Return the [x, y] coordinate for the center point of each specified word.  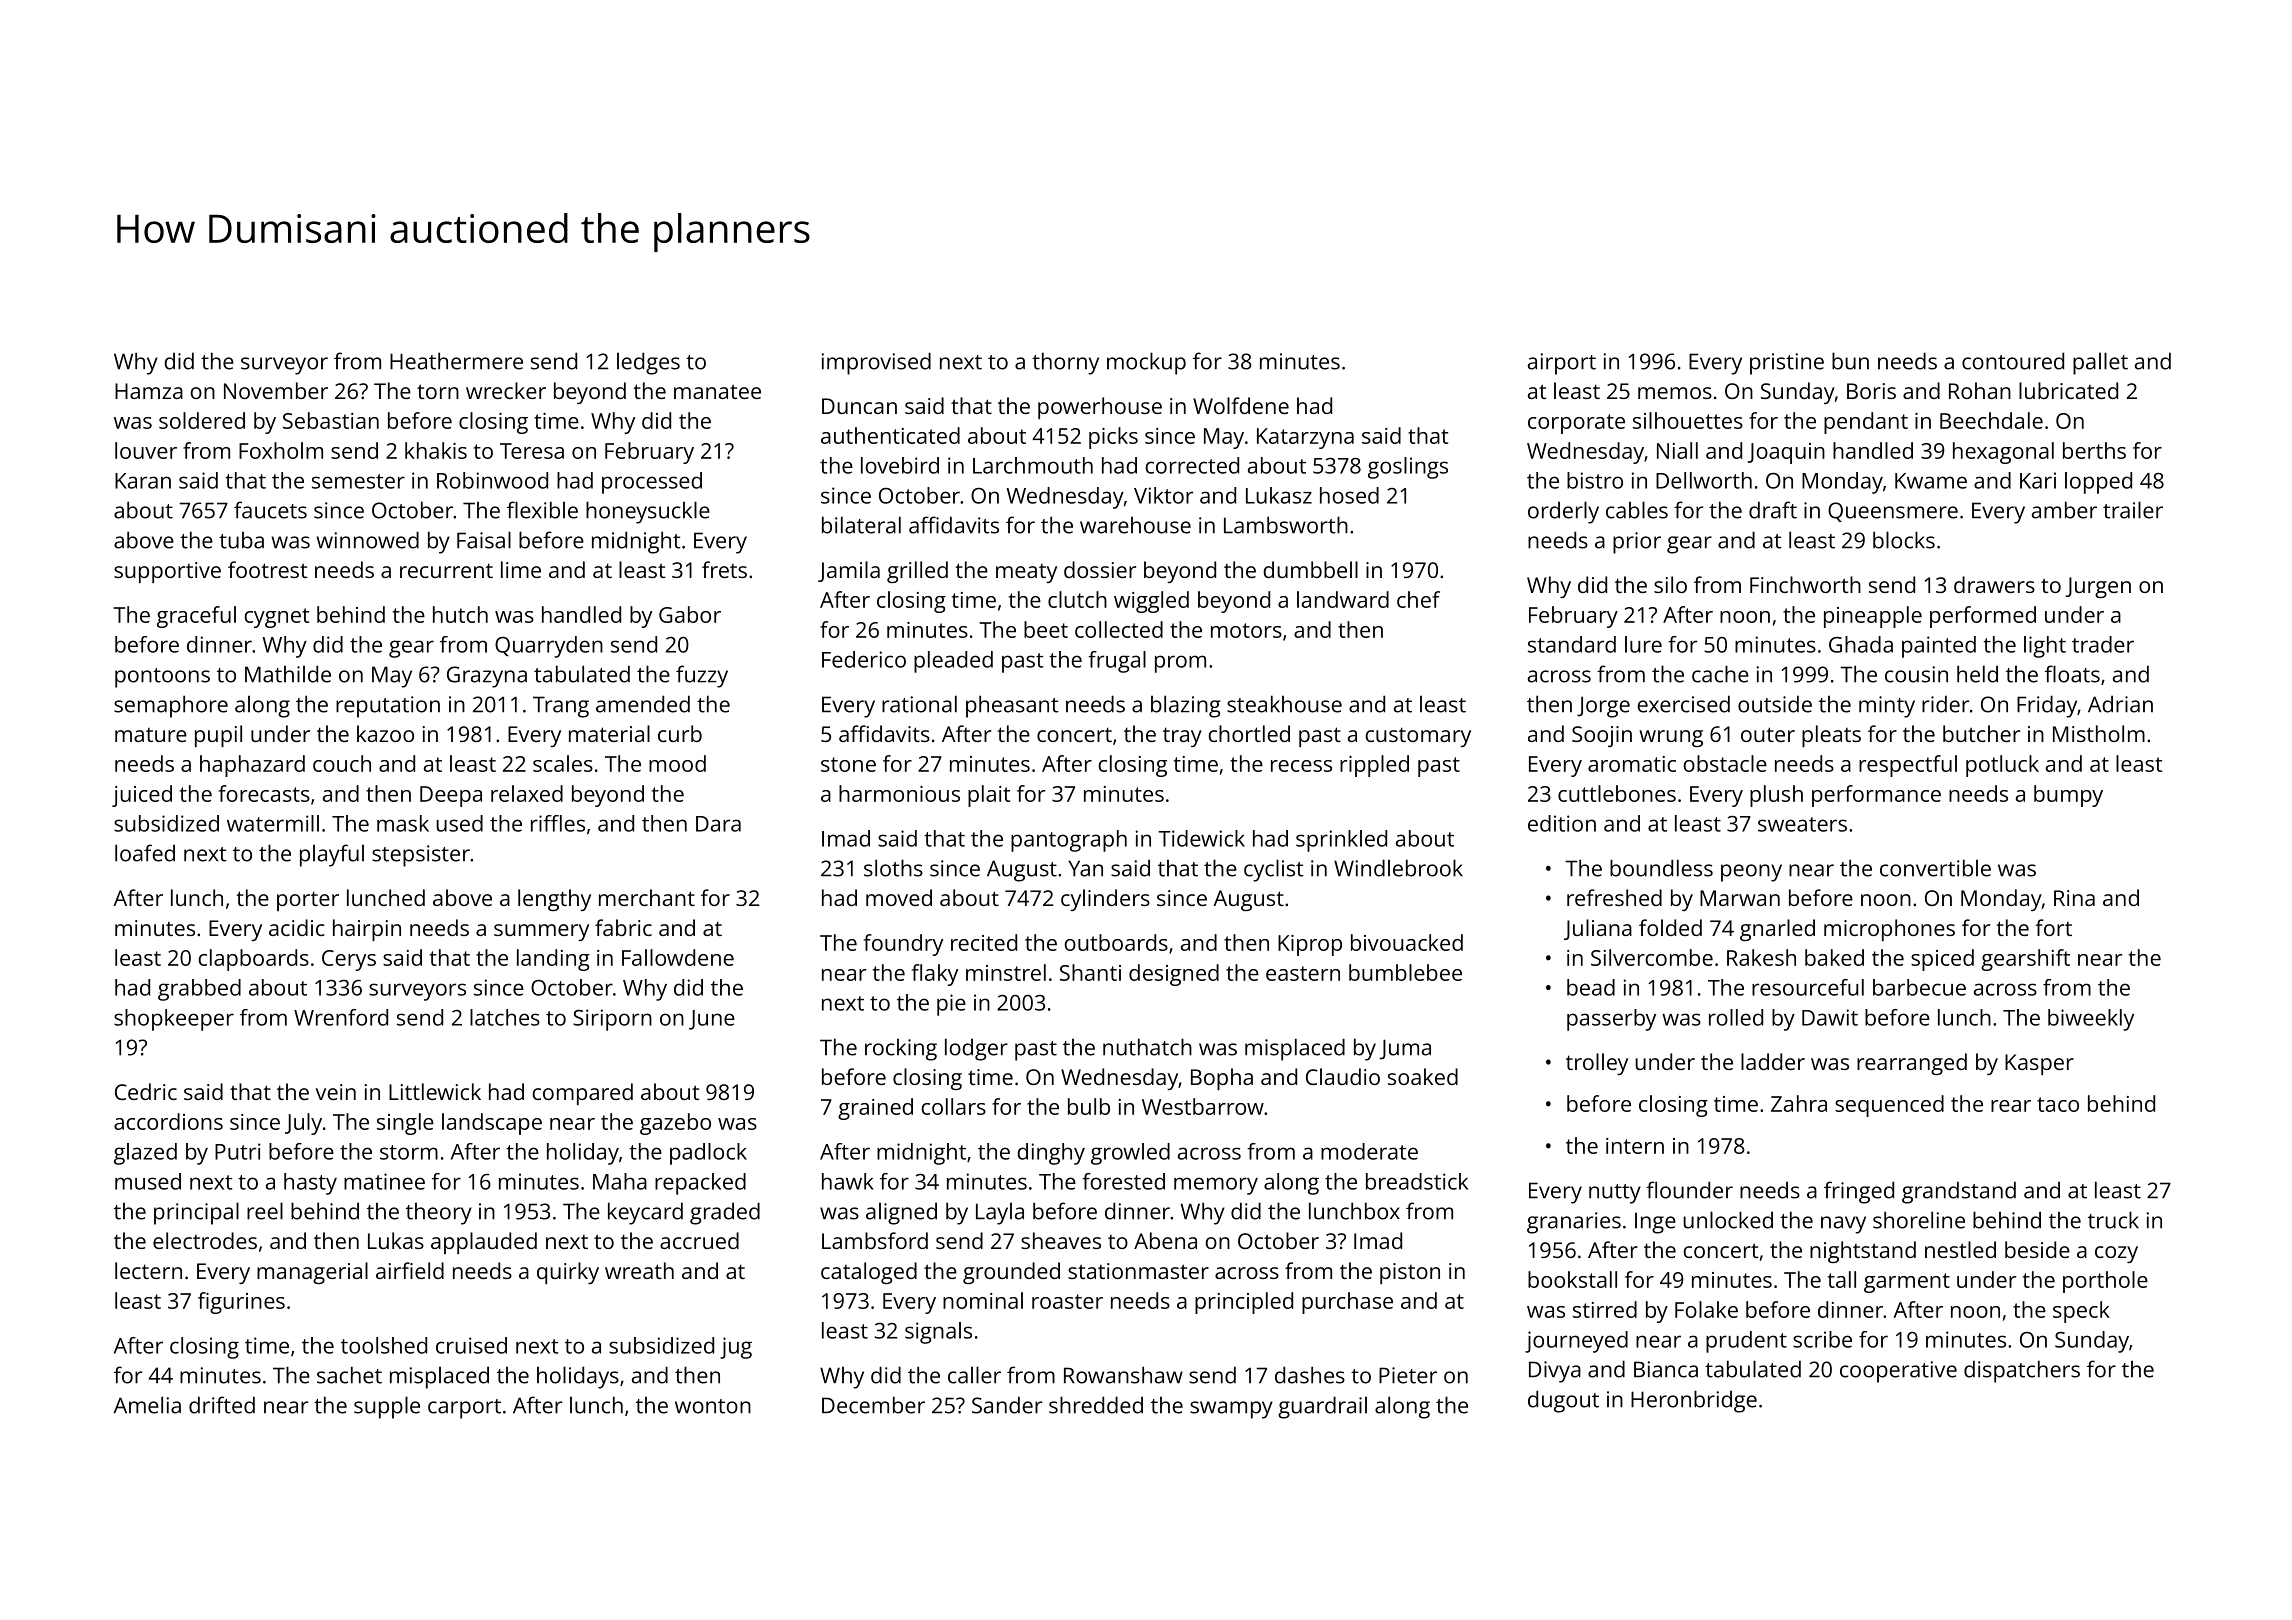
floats [2072, 674]
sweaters [1802, 824]
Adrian [2120, 704]
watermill [273, 823]
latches [505, 1017]
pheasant [1012, 706]
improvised [876, 363]
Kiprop [1310, 945]
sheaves [1061, 1240]
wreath [639, 1270]
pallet [2100, 363]
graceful [196, 617]
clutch [1077, 599]
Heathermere [456, 361]
